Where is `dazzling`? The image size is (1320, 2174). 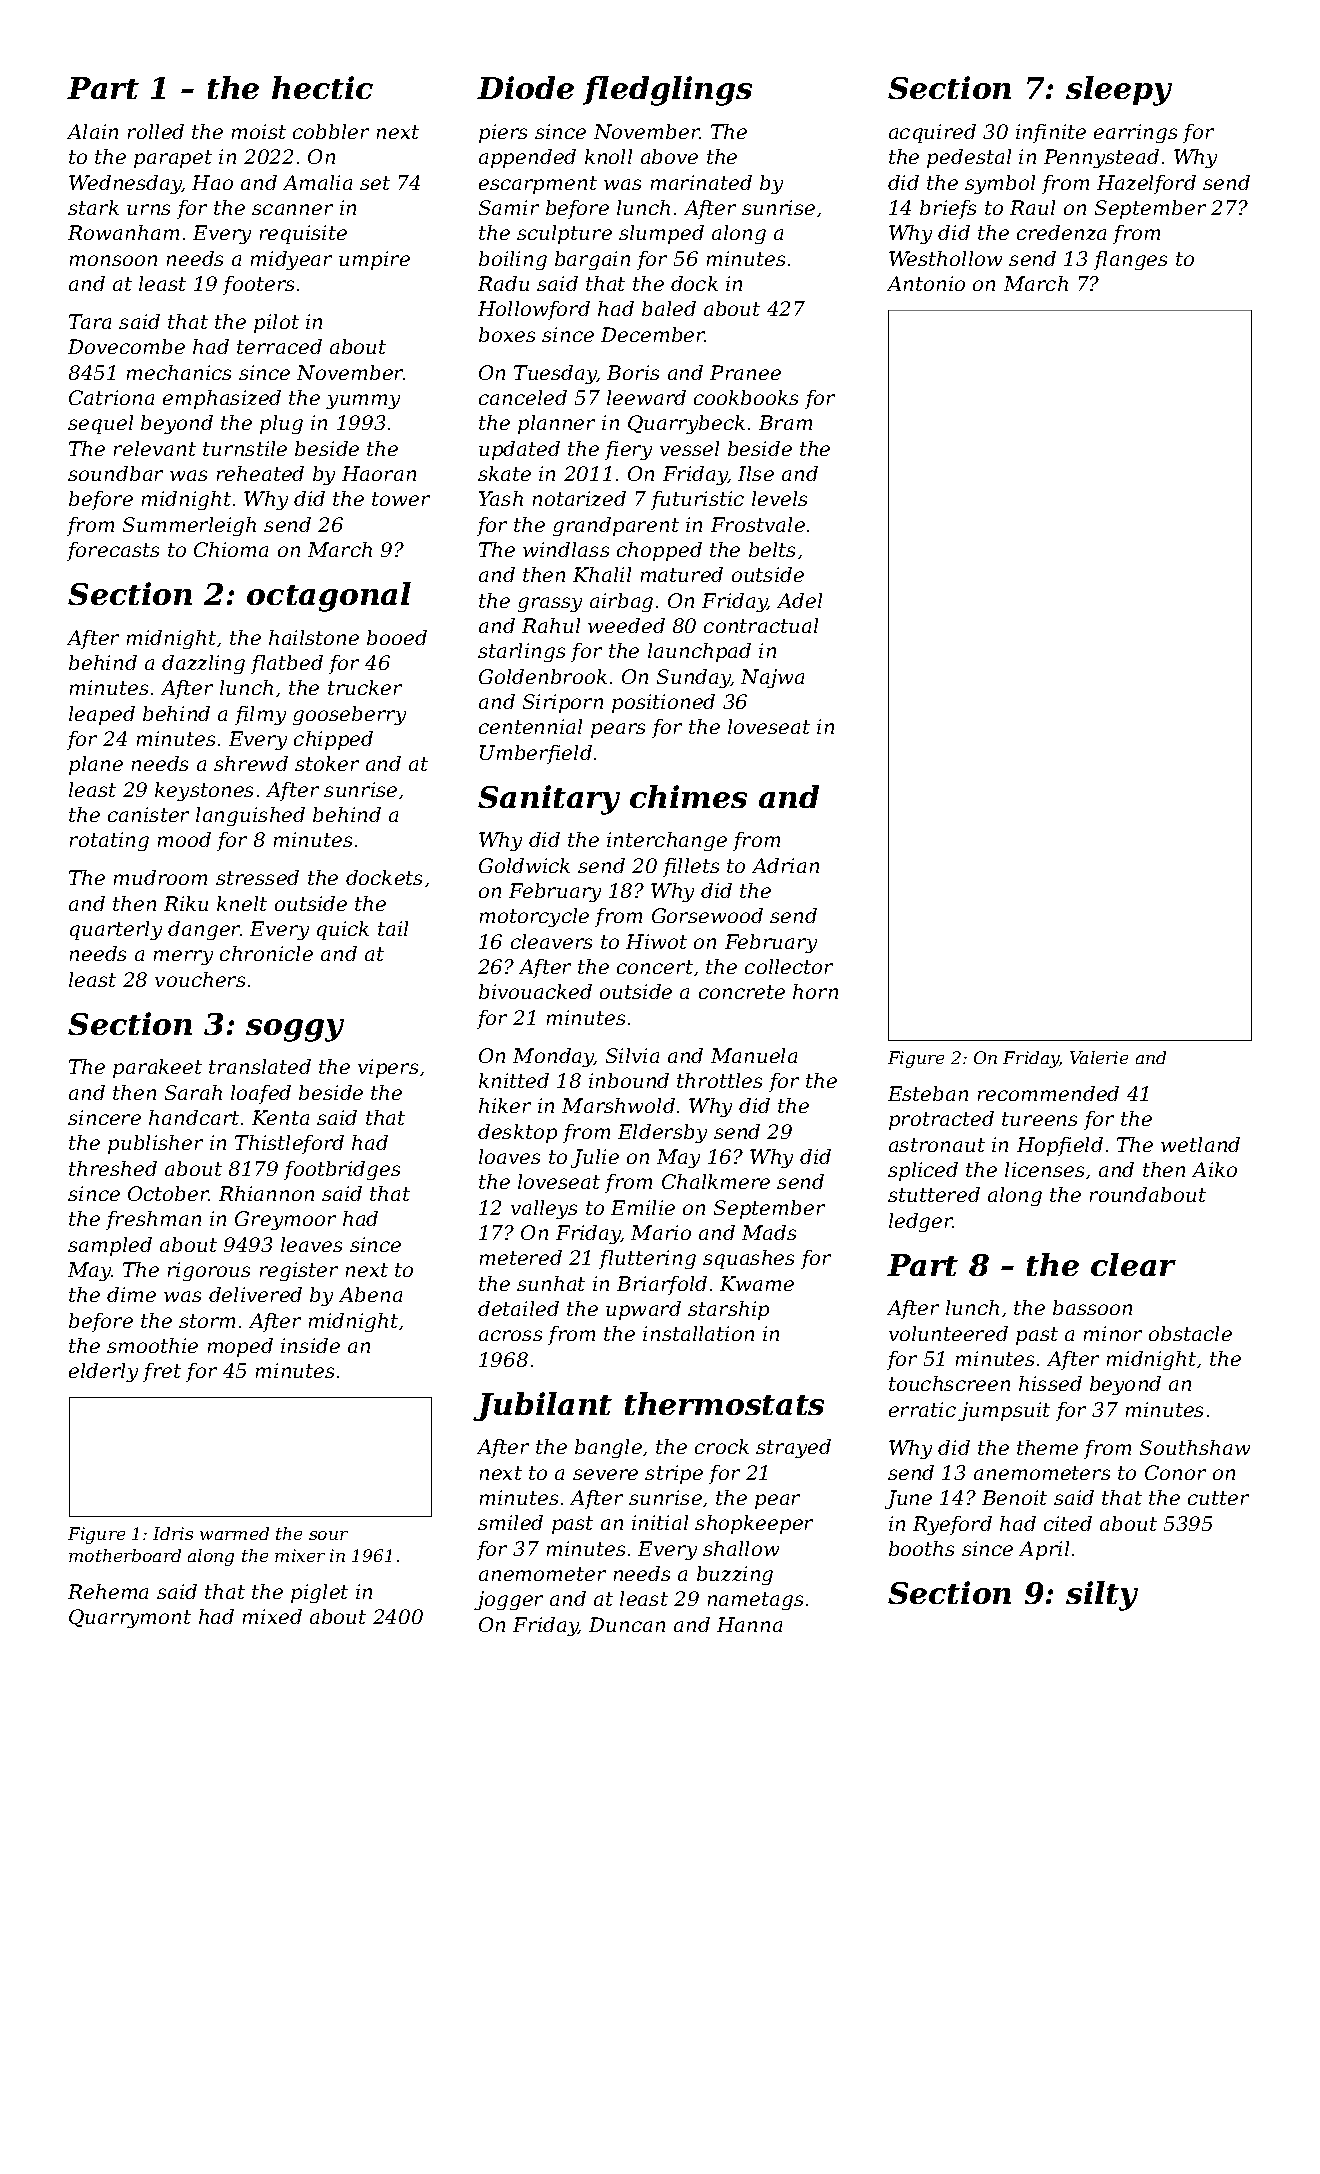 dazzling is located at coordinates (203, 664).
